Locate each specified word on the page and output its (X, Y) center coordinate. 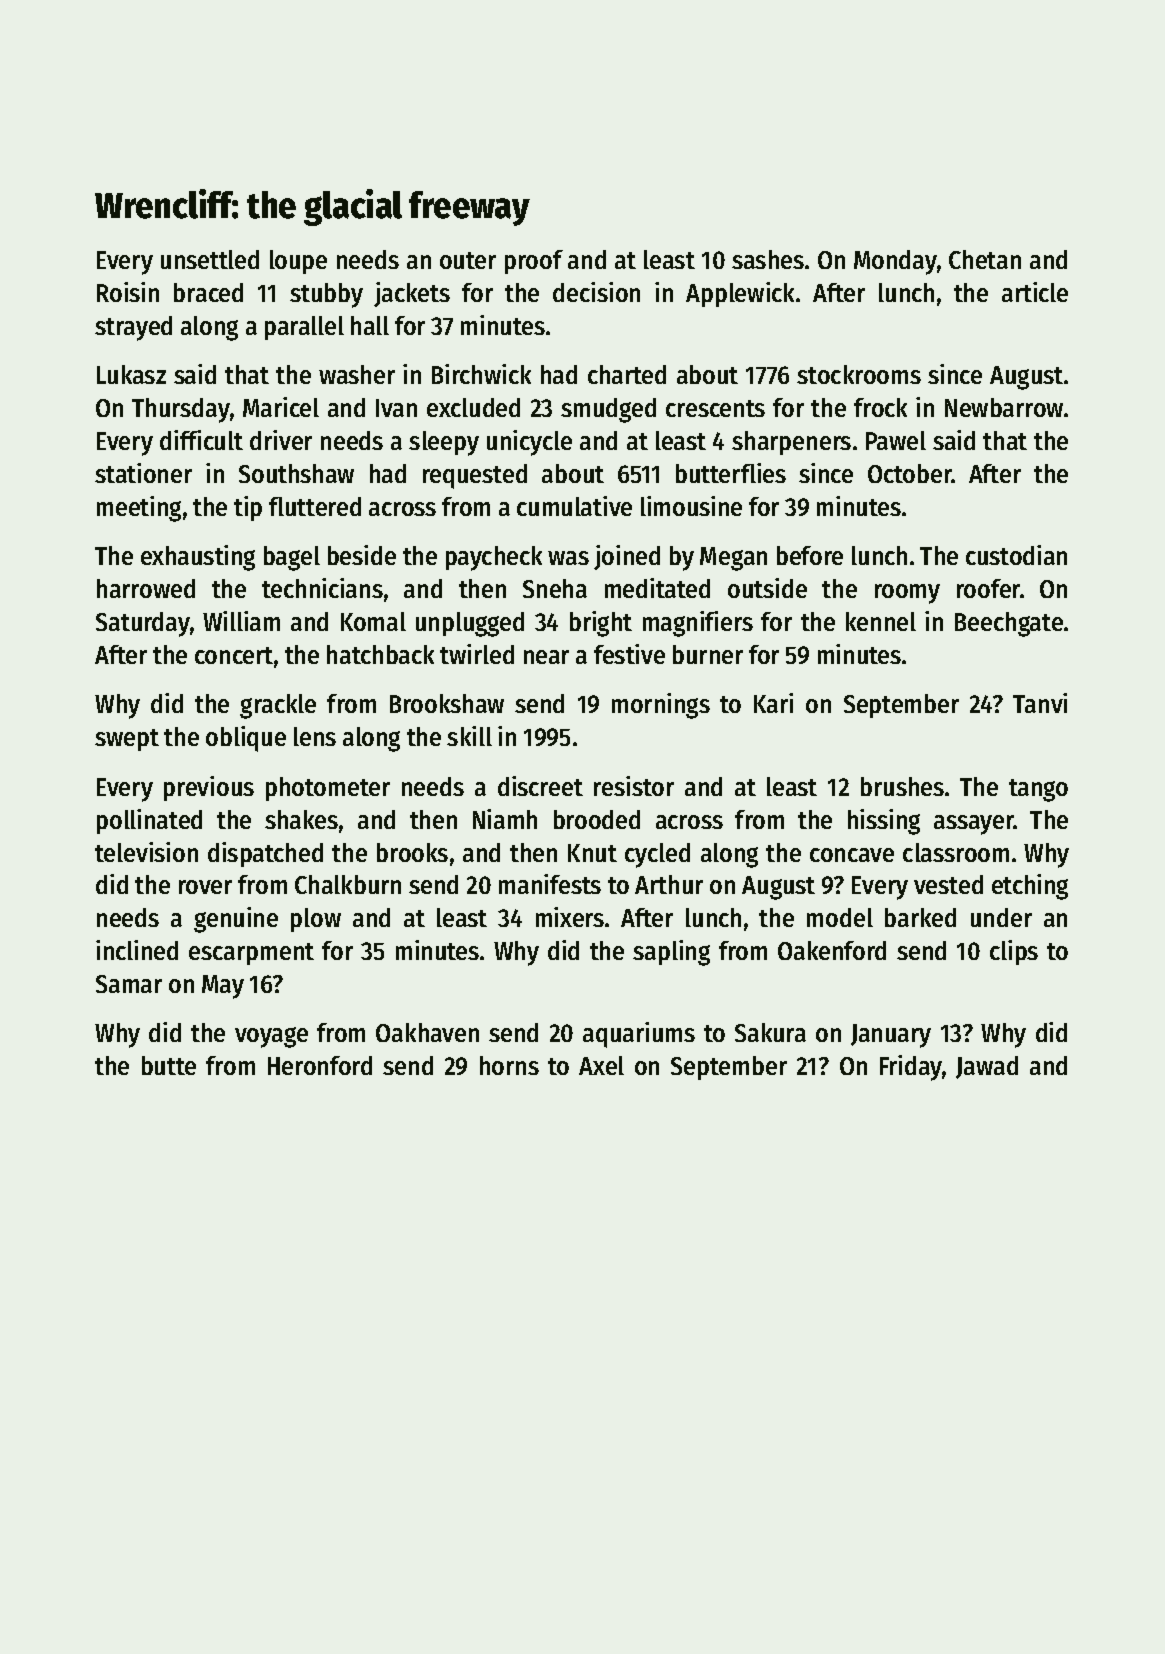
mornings (661, 706)
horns (509, 1065)
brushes (902, 786)
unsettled (210, 259)
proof (534, 262)
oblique (246, 739)
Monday (895, 262)
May (223, 987)
